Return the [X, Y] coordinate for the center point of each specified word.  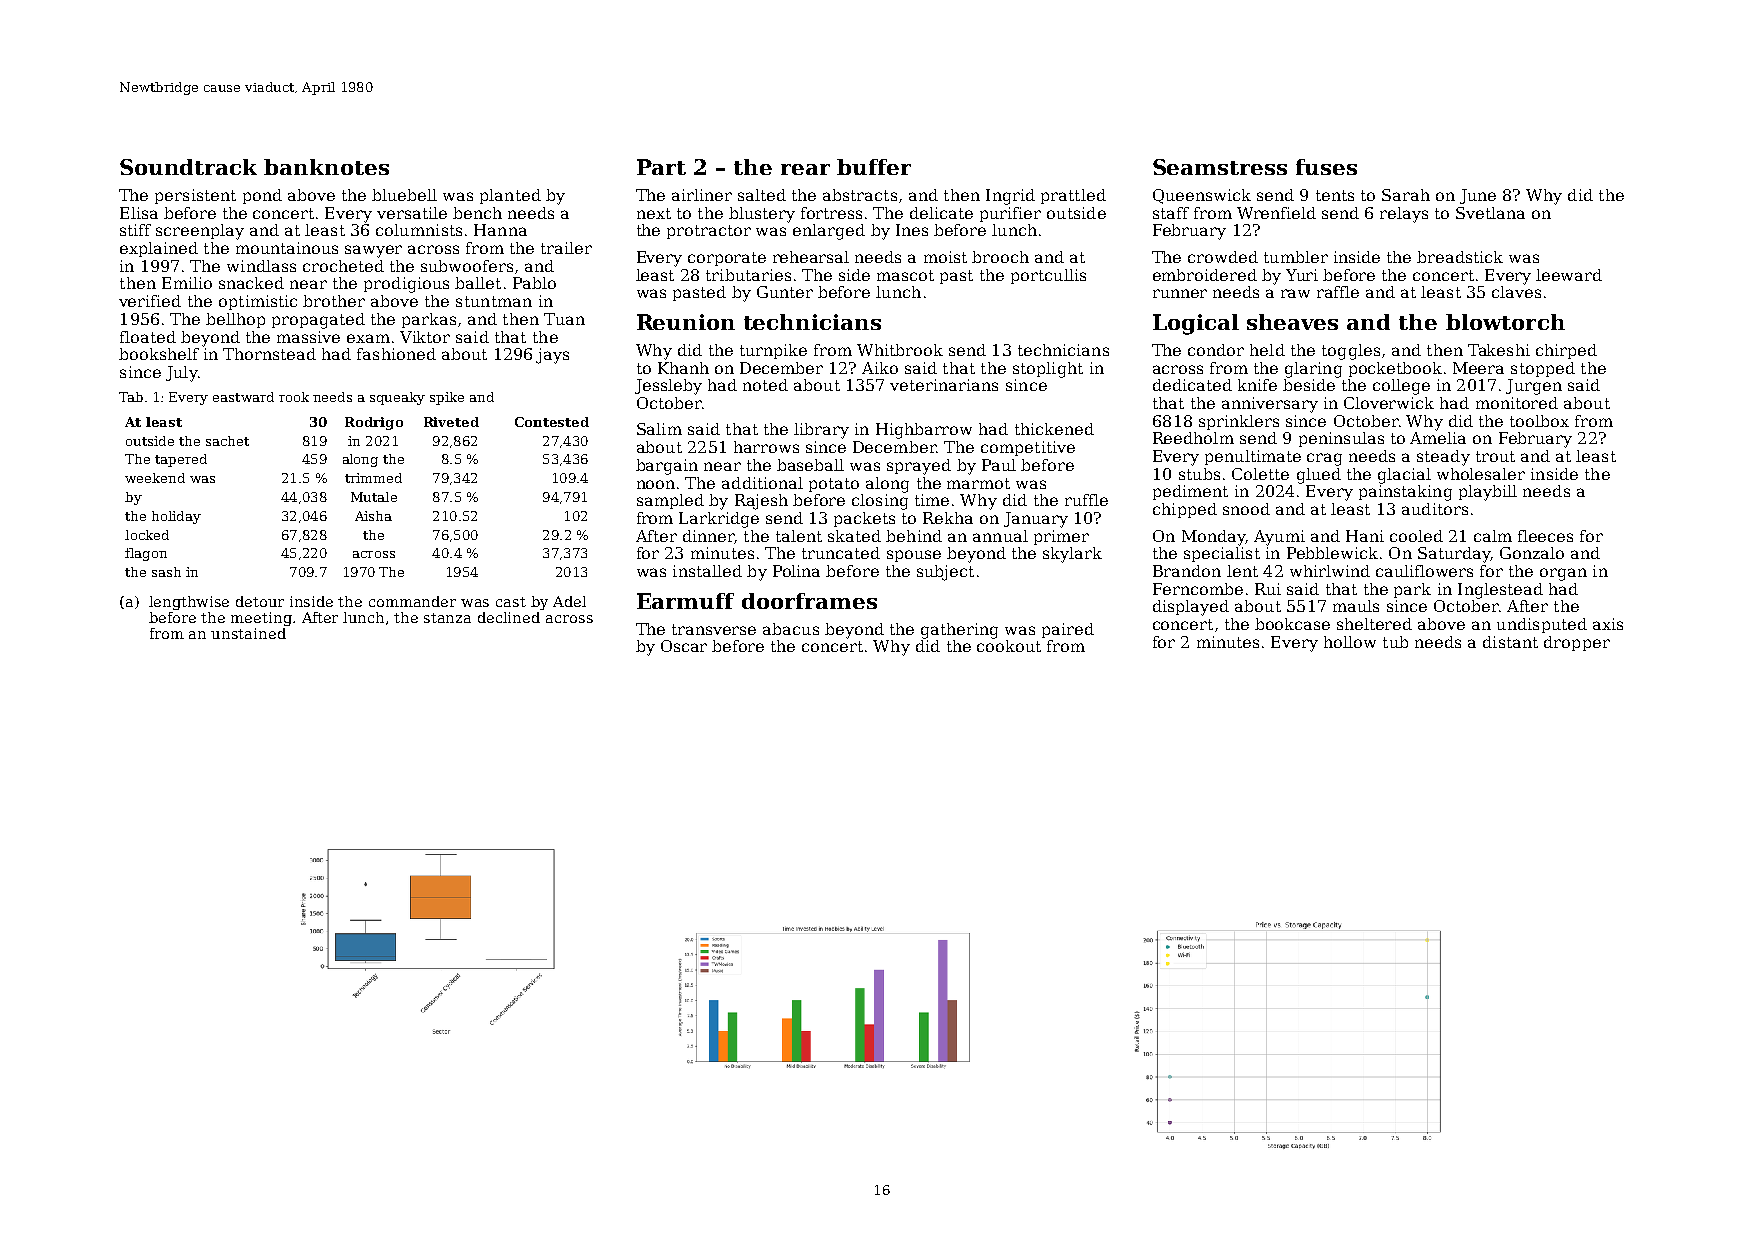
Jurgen [1534, 387]
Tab [131, 397]
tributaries [748, 275]
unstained [248, 633]
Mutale [374, 497]
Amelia [1438, 438]
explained [159, 249]
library [821, 431]
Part [661, 167]
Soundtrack [188, 167]
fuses [1326, 167]
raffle [1338, 292]
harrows [766, 447]
